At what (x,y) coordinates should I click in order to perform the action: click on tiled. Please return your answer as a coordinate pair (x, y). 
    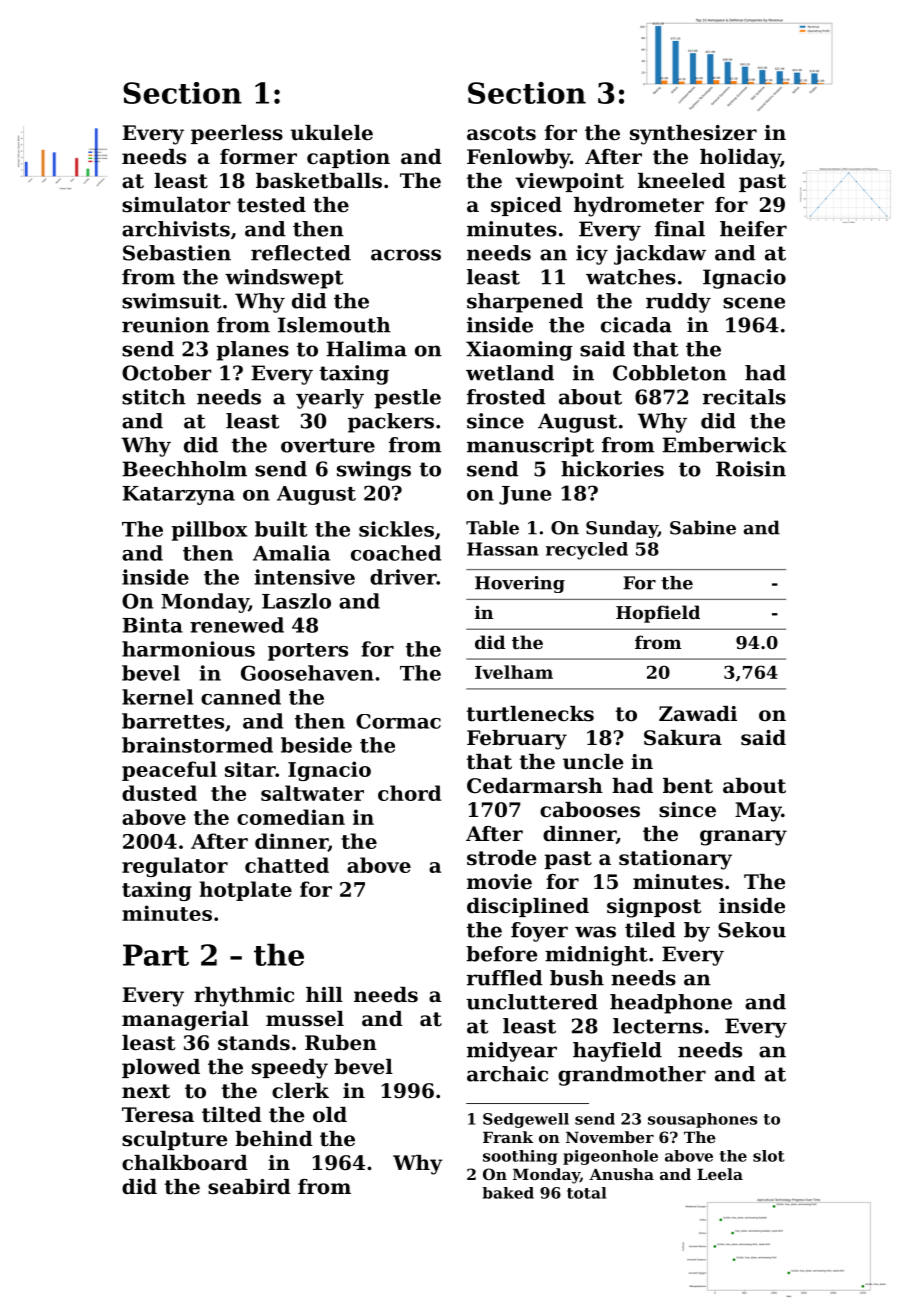
    Looking at the image, I should click on (650, 930).
